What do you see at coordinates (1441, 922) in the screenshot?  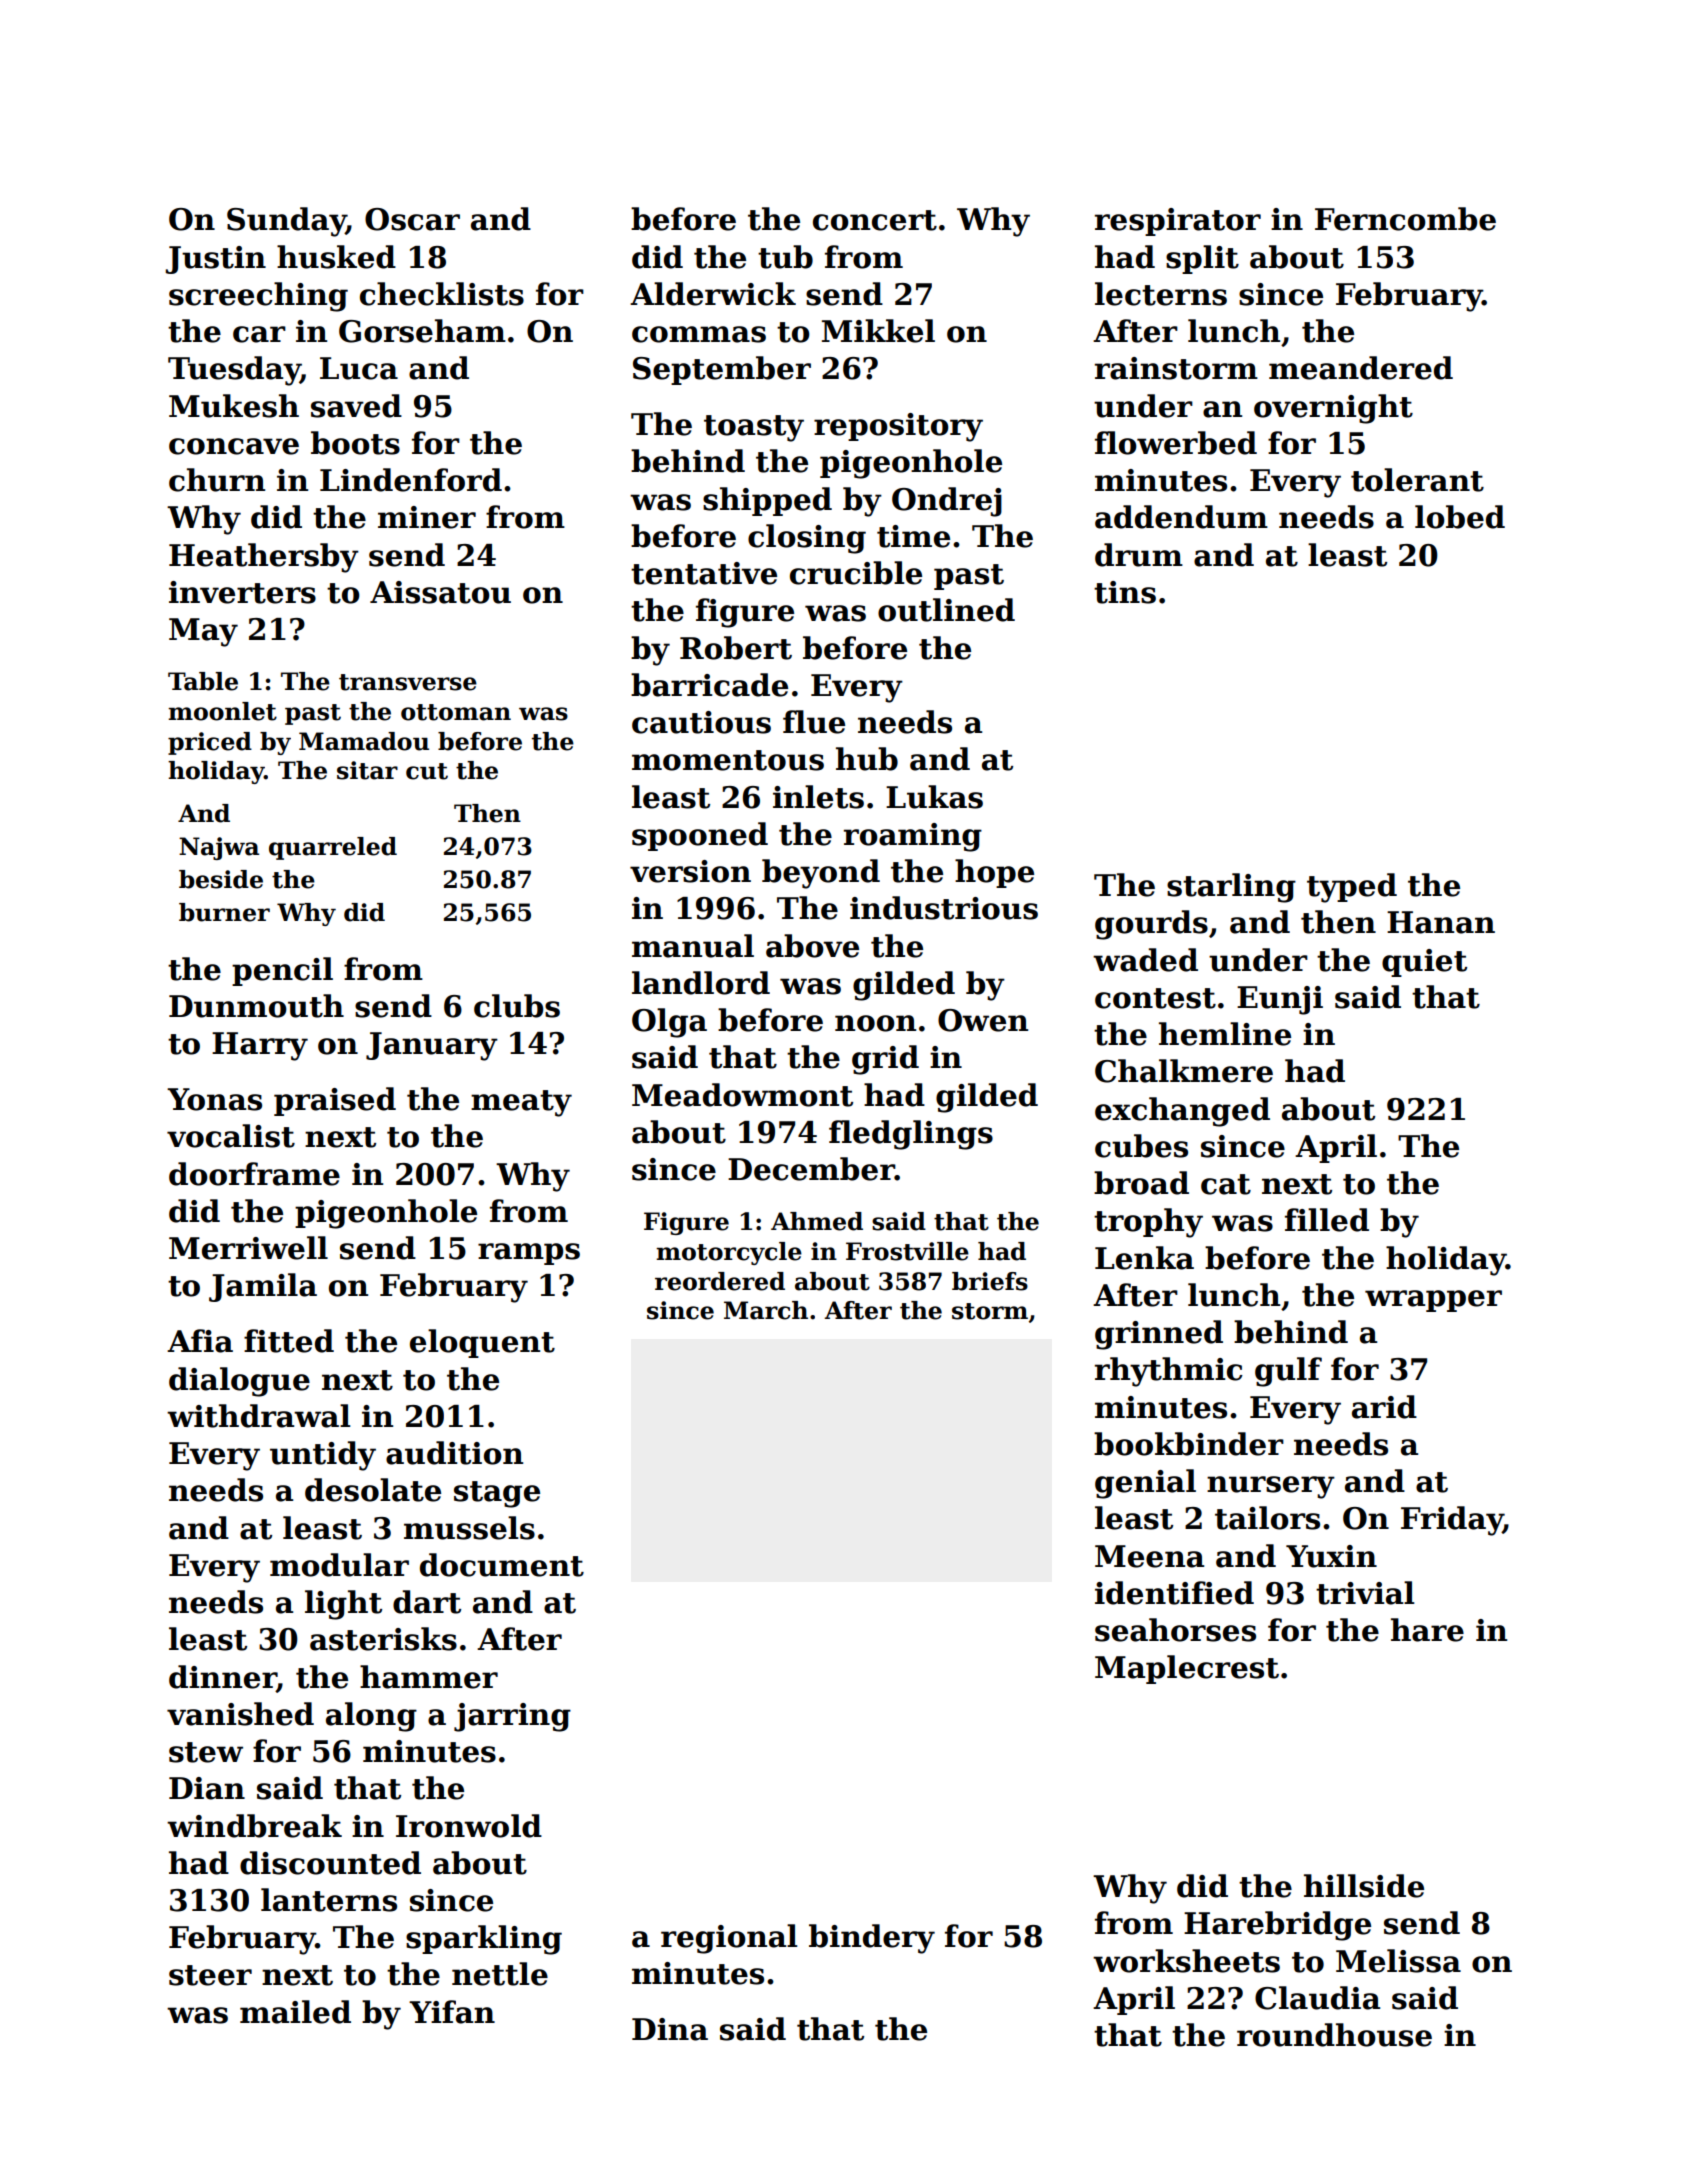 I see `Hanan` at bounding box center [1441, 922].
